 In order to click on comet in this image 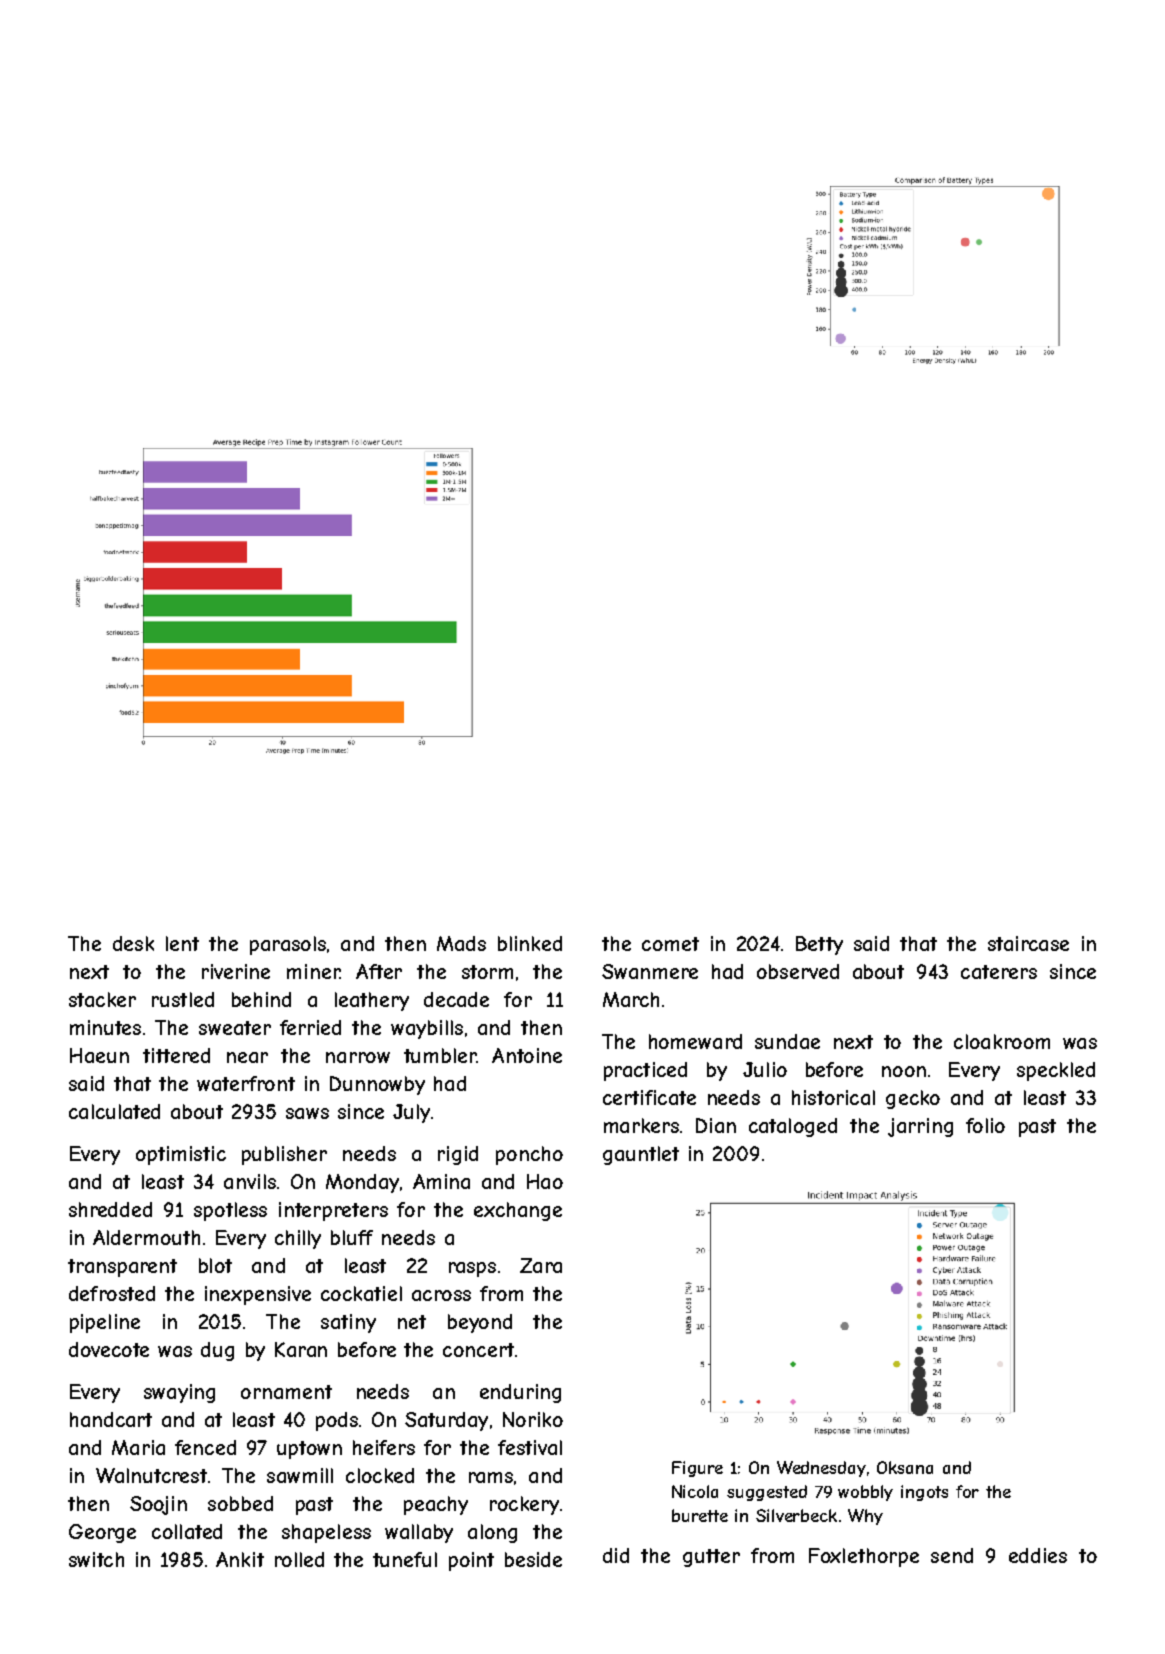, I will do `click(670, 944)`.
